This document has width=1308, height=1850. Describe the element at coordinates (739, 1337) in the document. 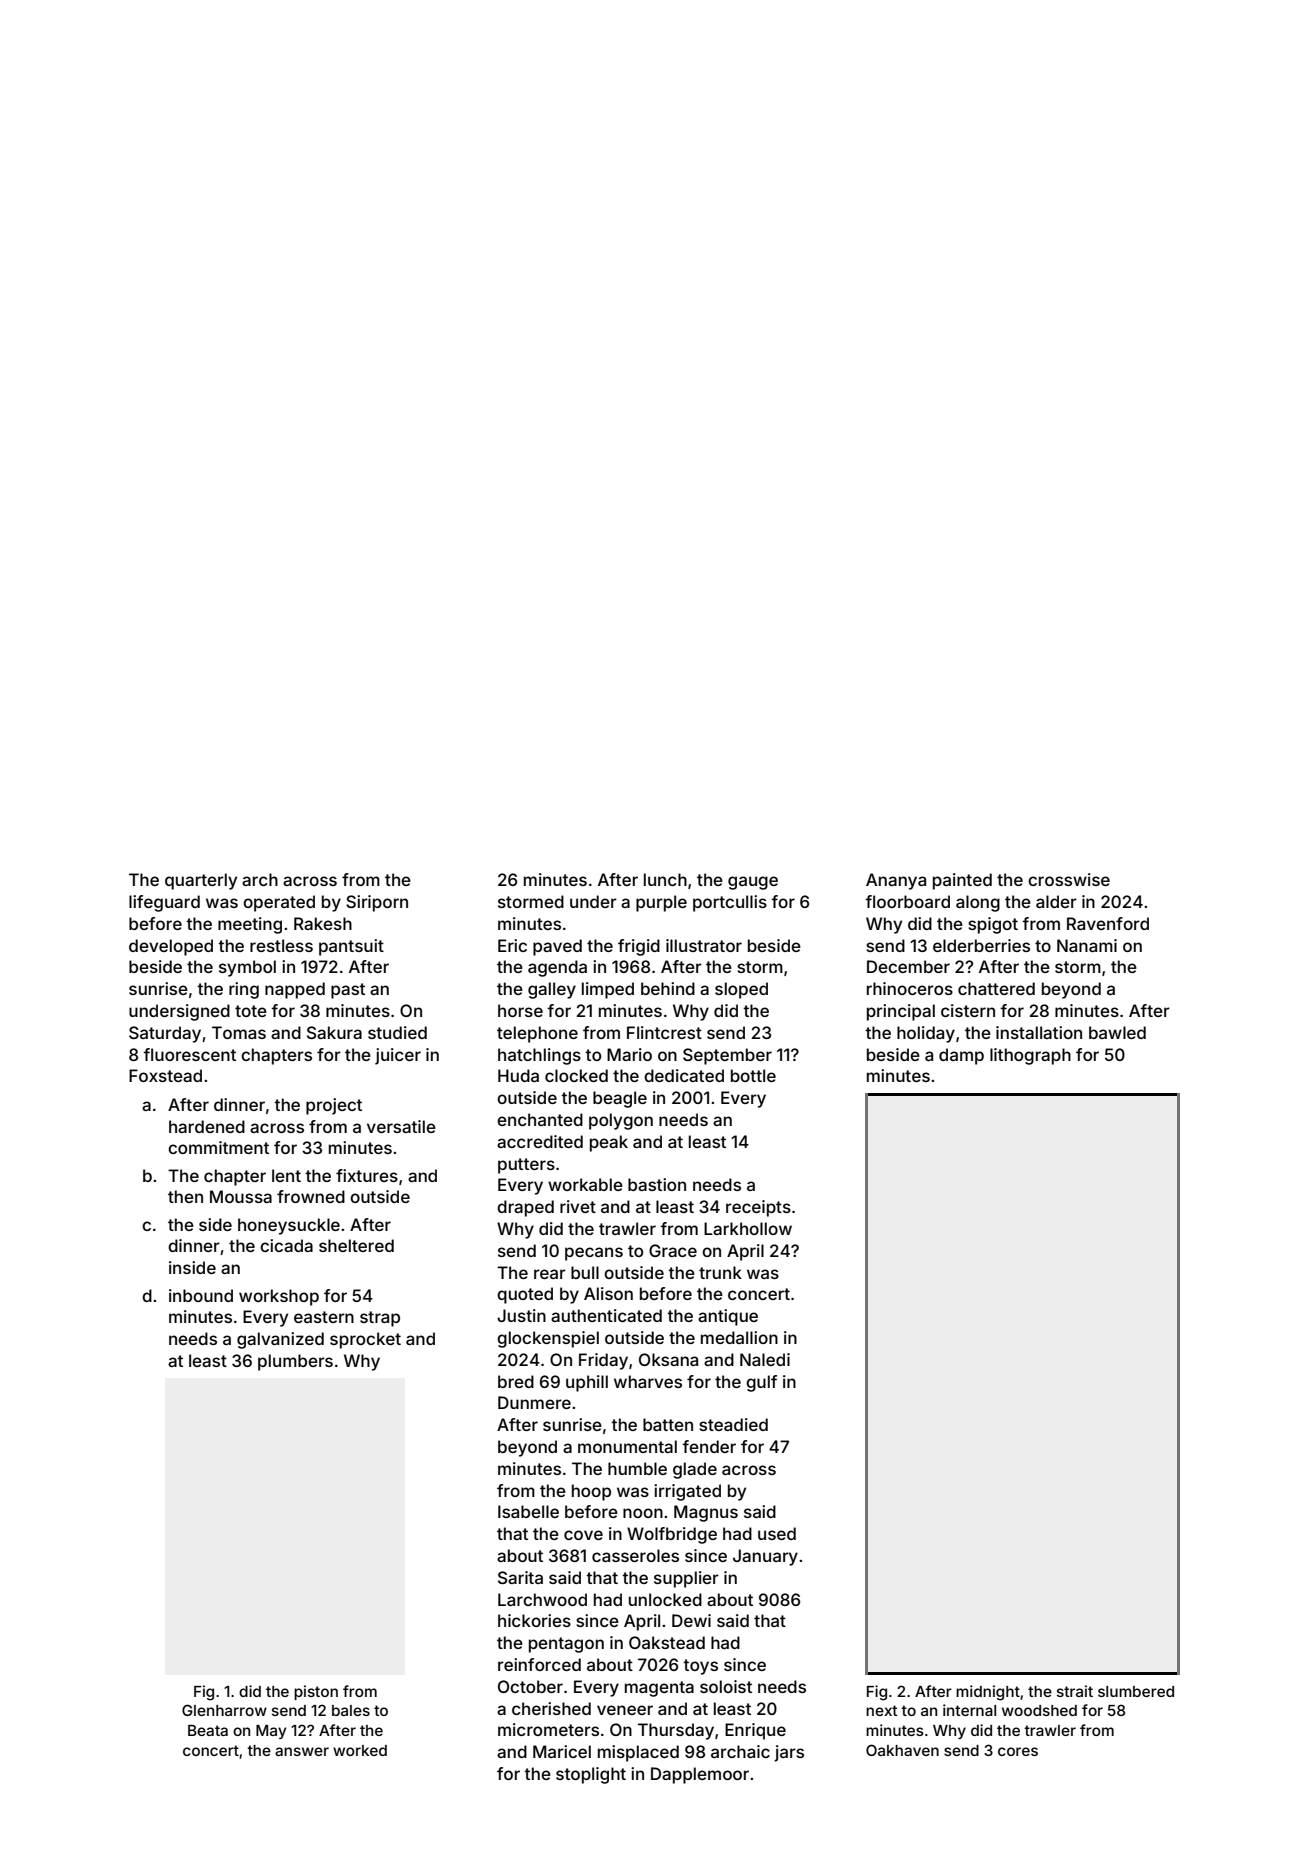

I see `medallion` at that location.
